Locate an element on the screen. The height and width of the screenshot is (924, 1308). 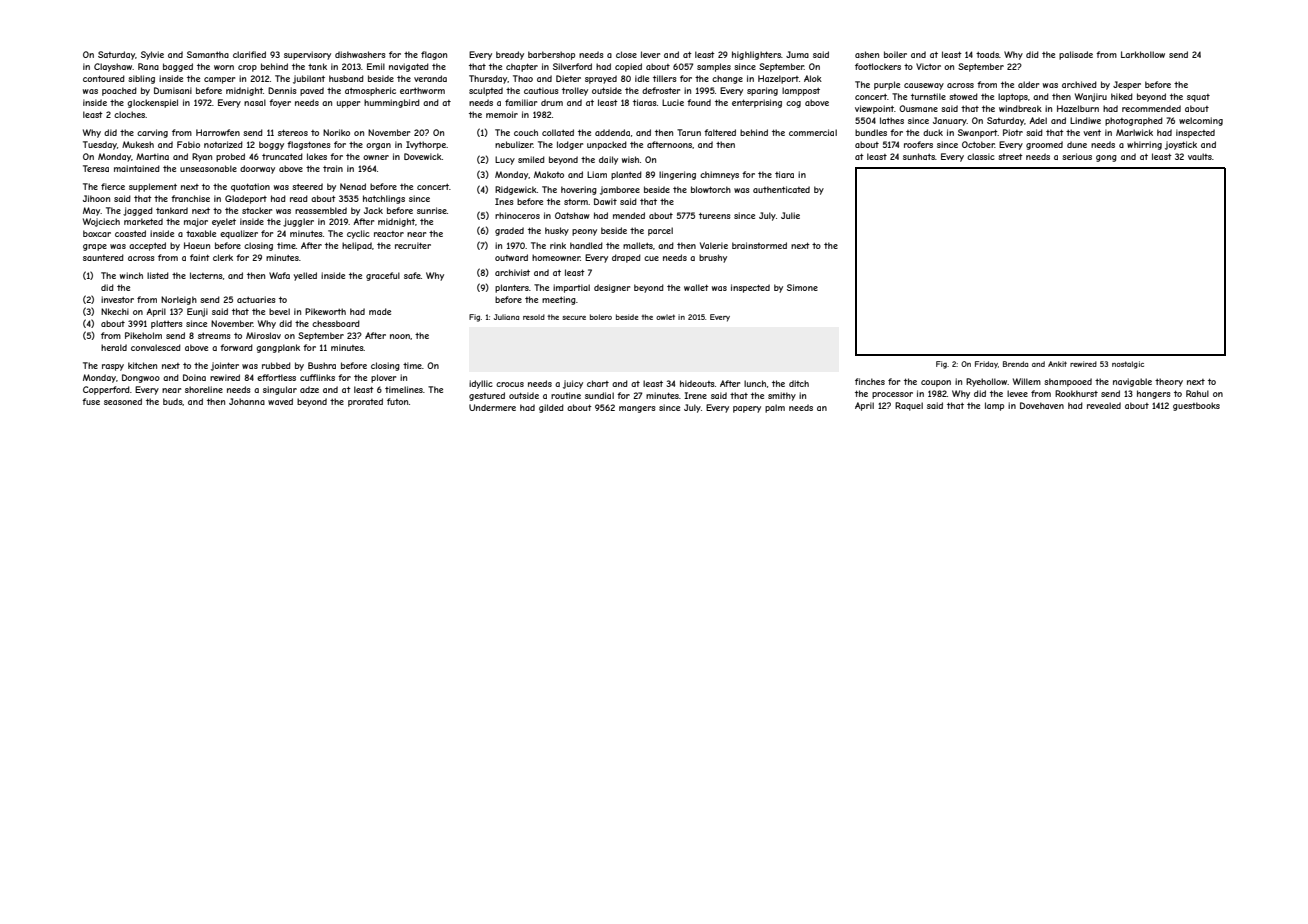
Raquel is located at coordinates (909, 406).
